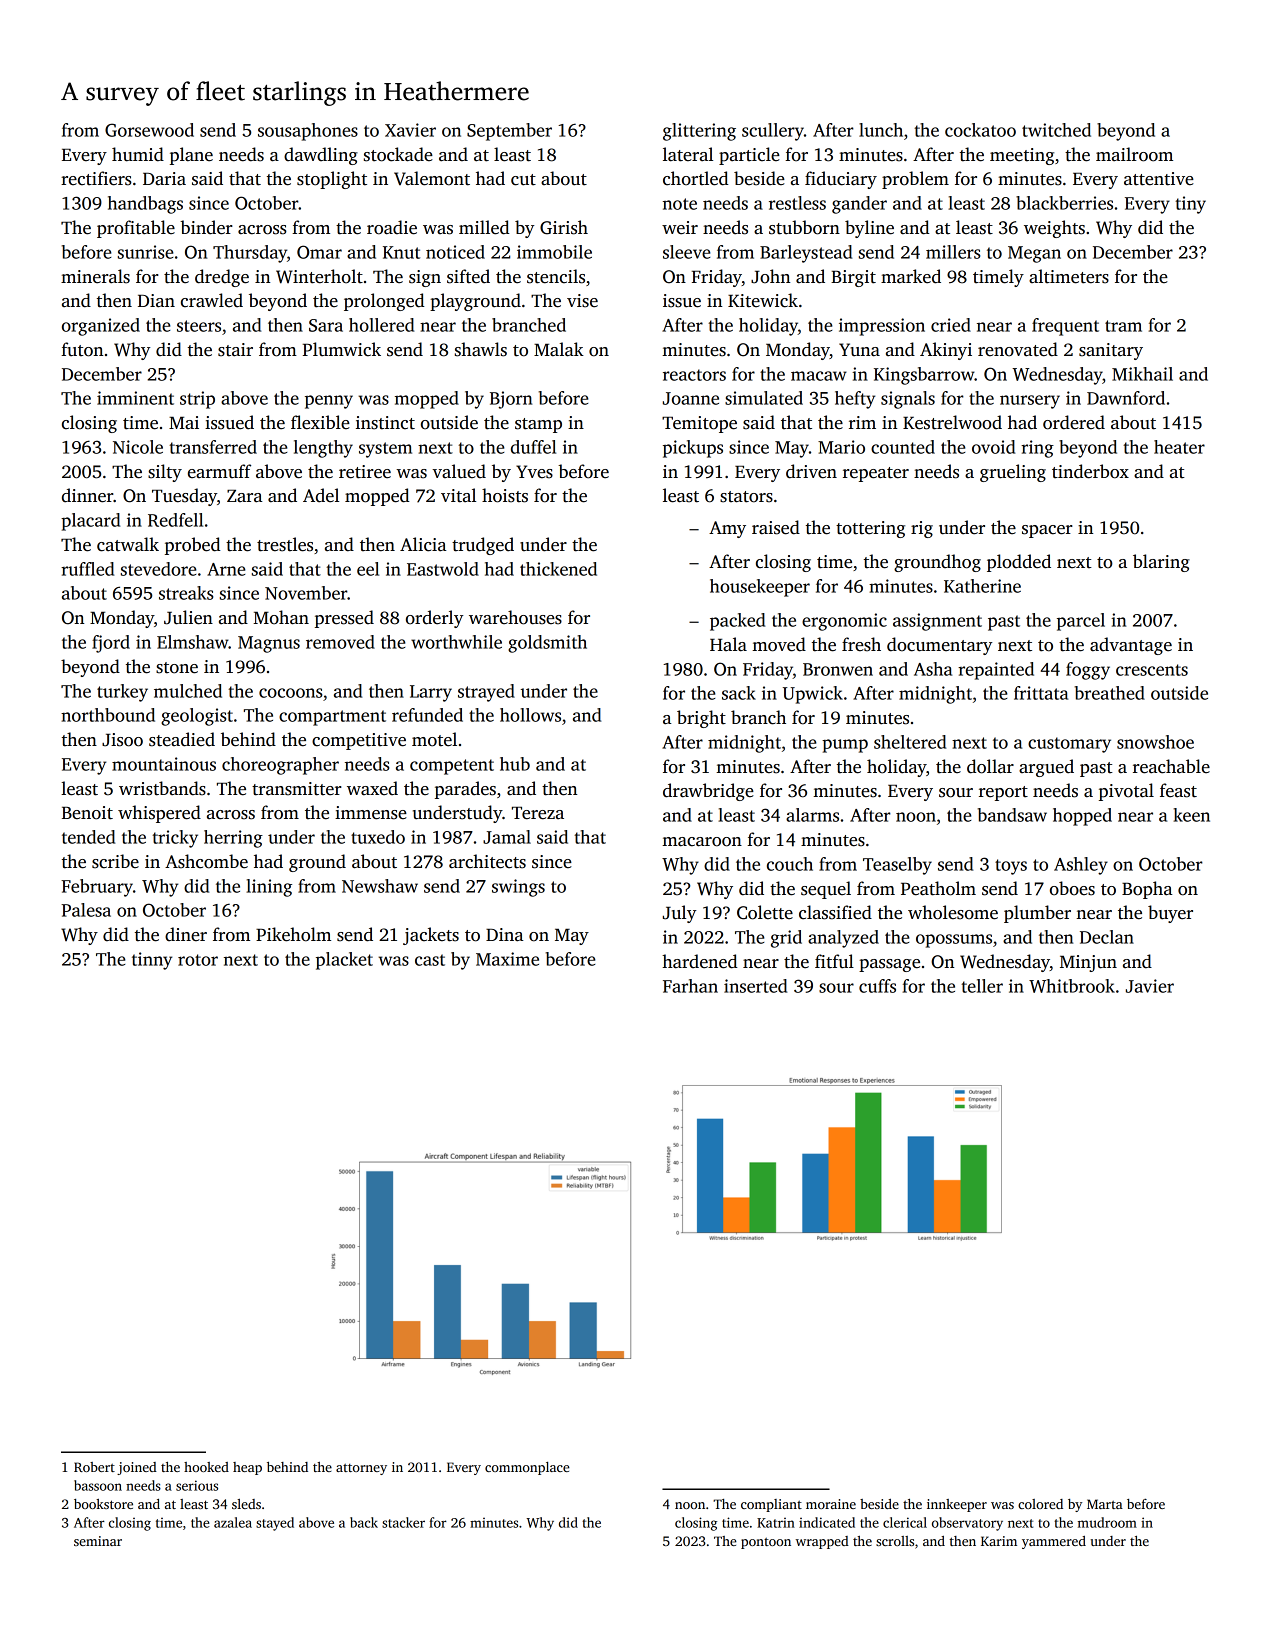 Image resolution: width=1272 pixels, height=1647 pixels. Describe the element at coordinates (1072, 986) in the page. I see `Whitbrook` at that location.
